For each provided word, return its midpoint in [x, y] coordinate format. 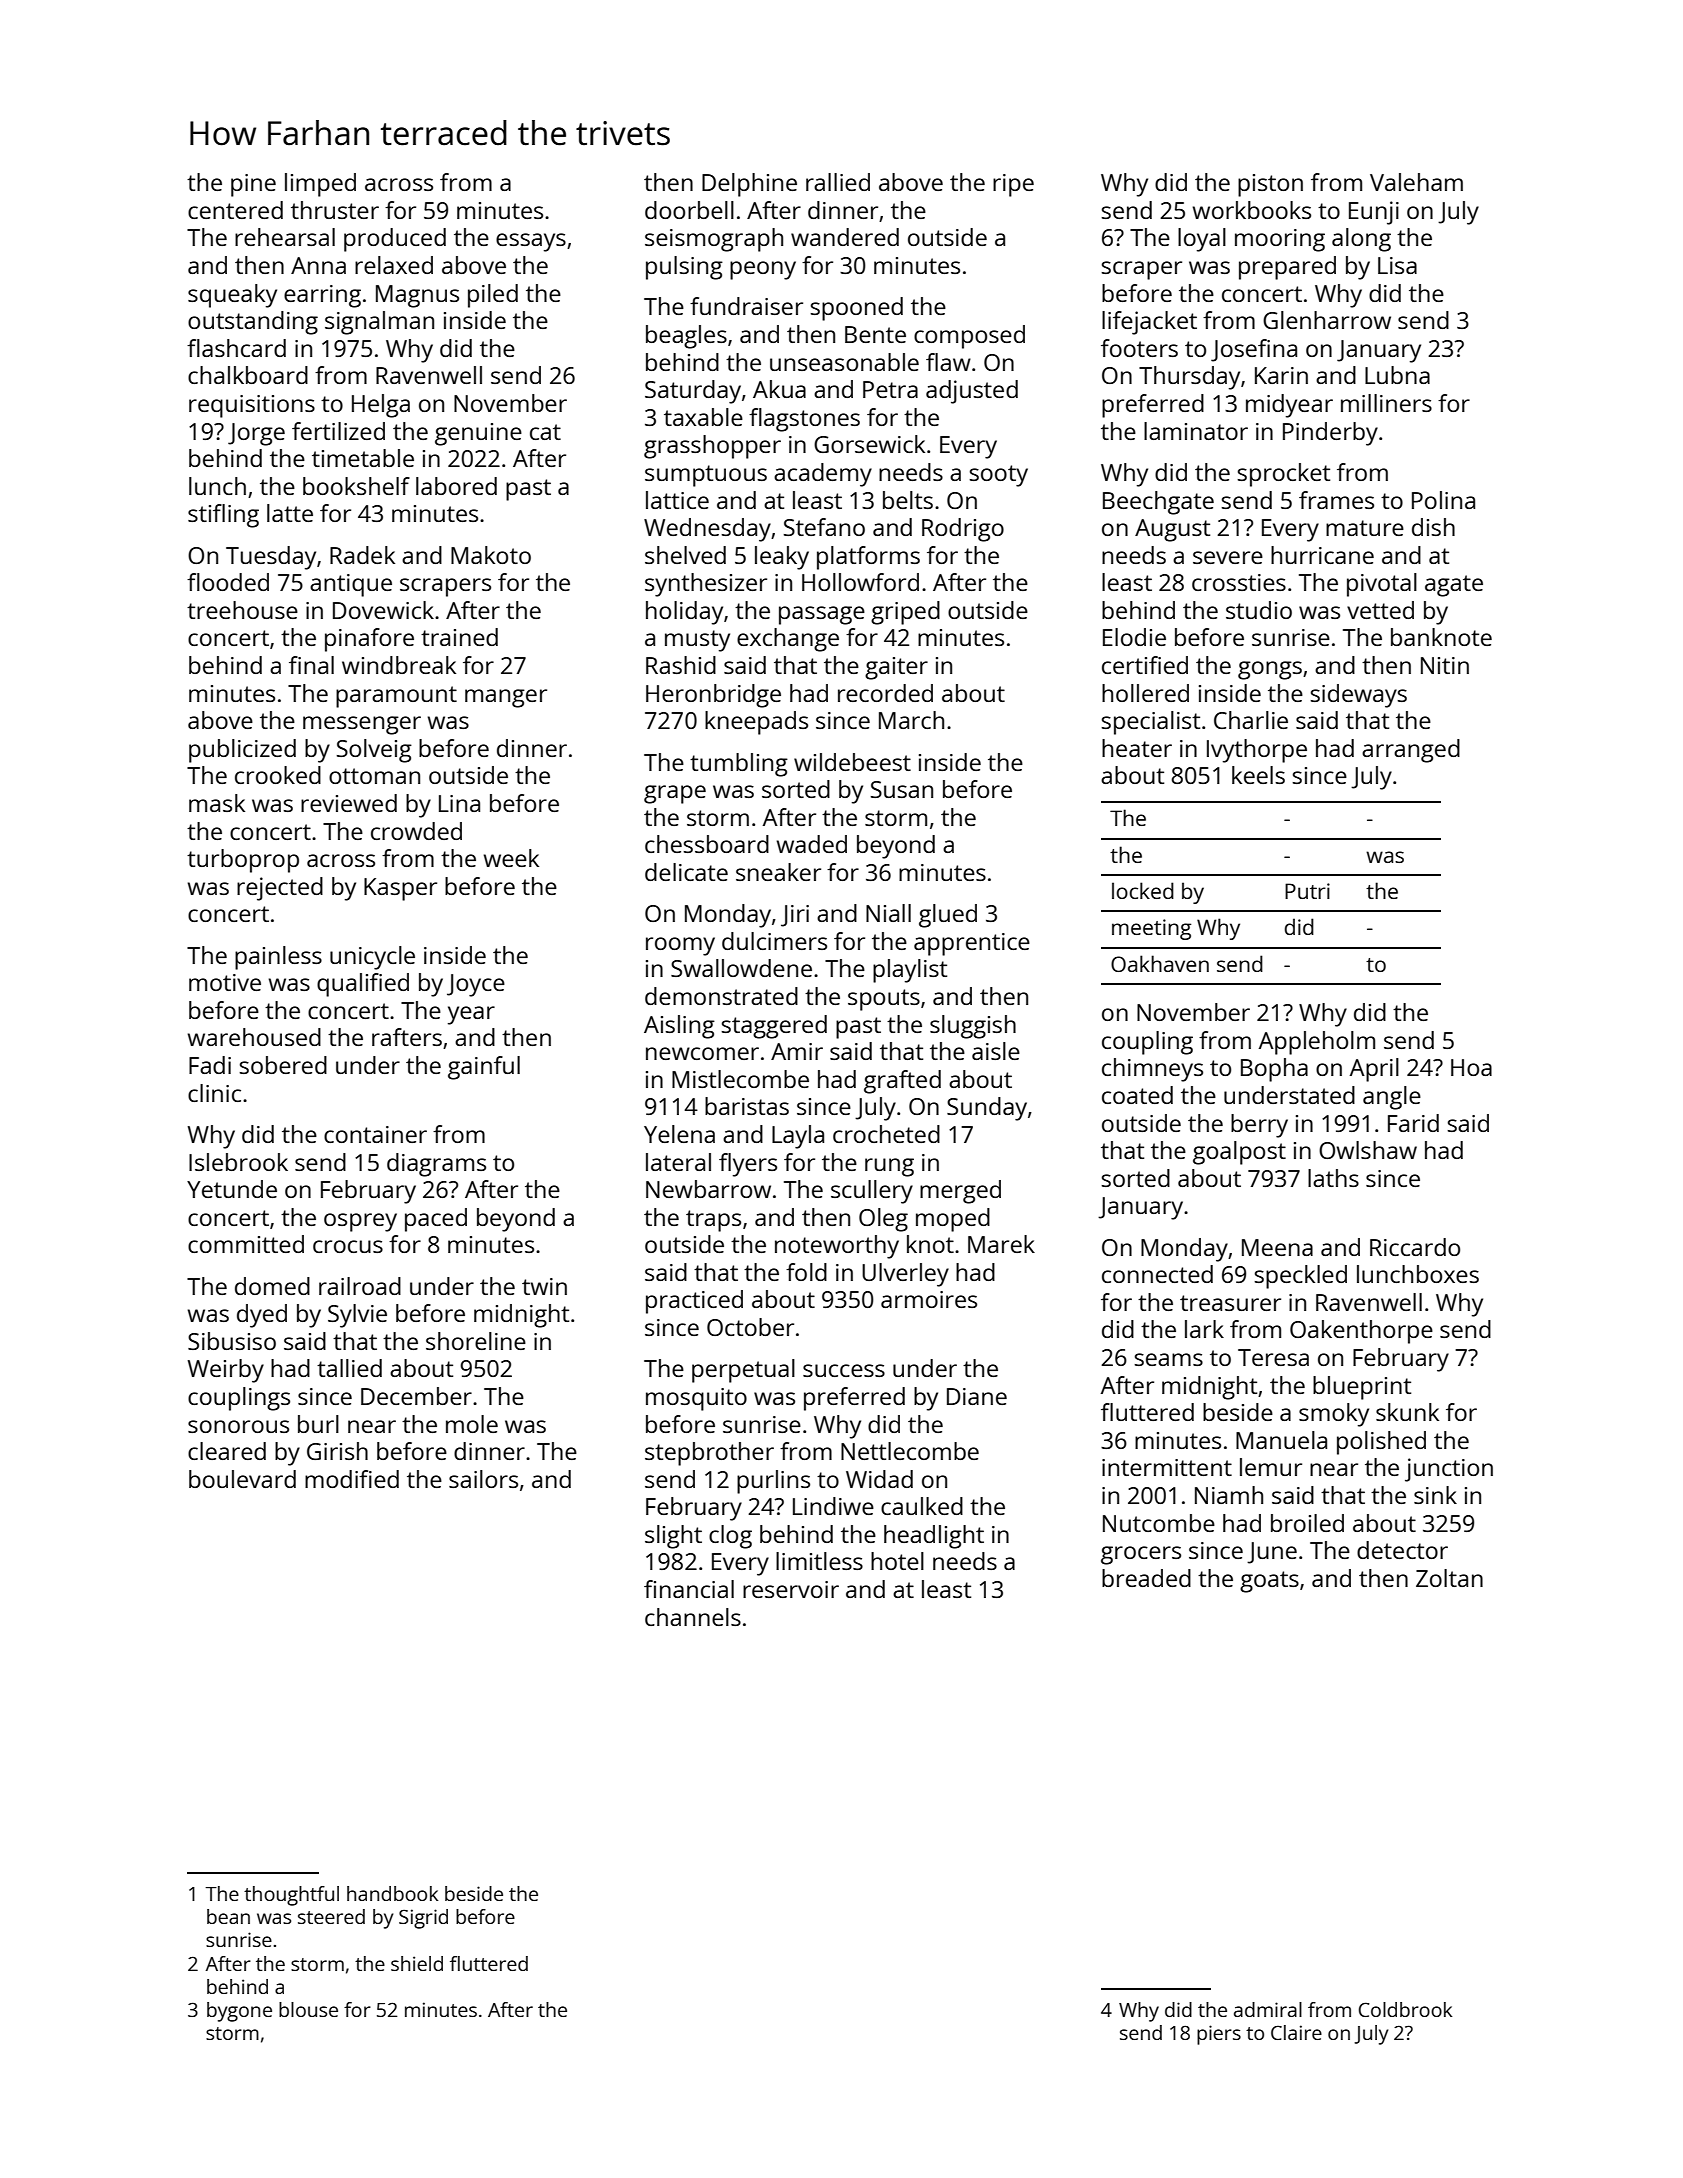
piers [1219, 2035]
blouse [308, 2009]
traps [713, 1221]
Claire [1296, 2032]
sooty [998, 476]
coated [1137, 1095]
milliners [1386, 403]
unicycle [372, 958]
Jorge [256, 434]
